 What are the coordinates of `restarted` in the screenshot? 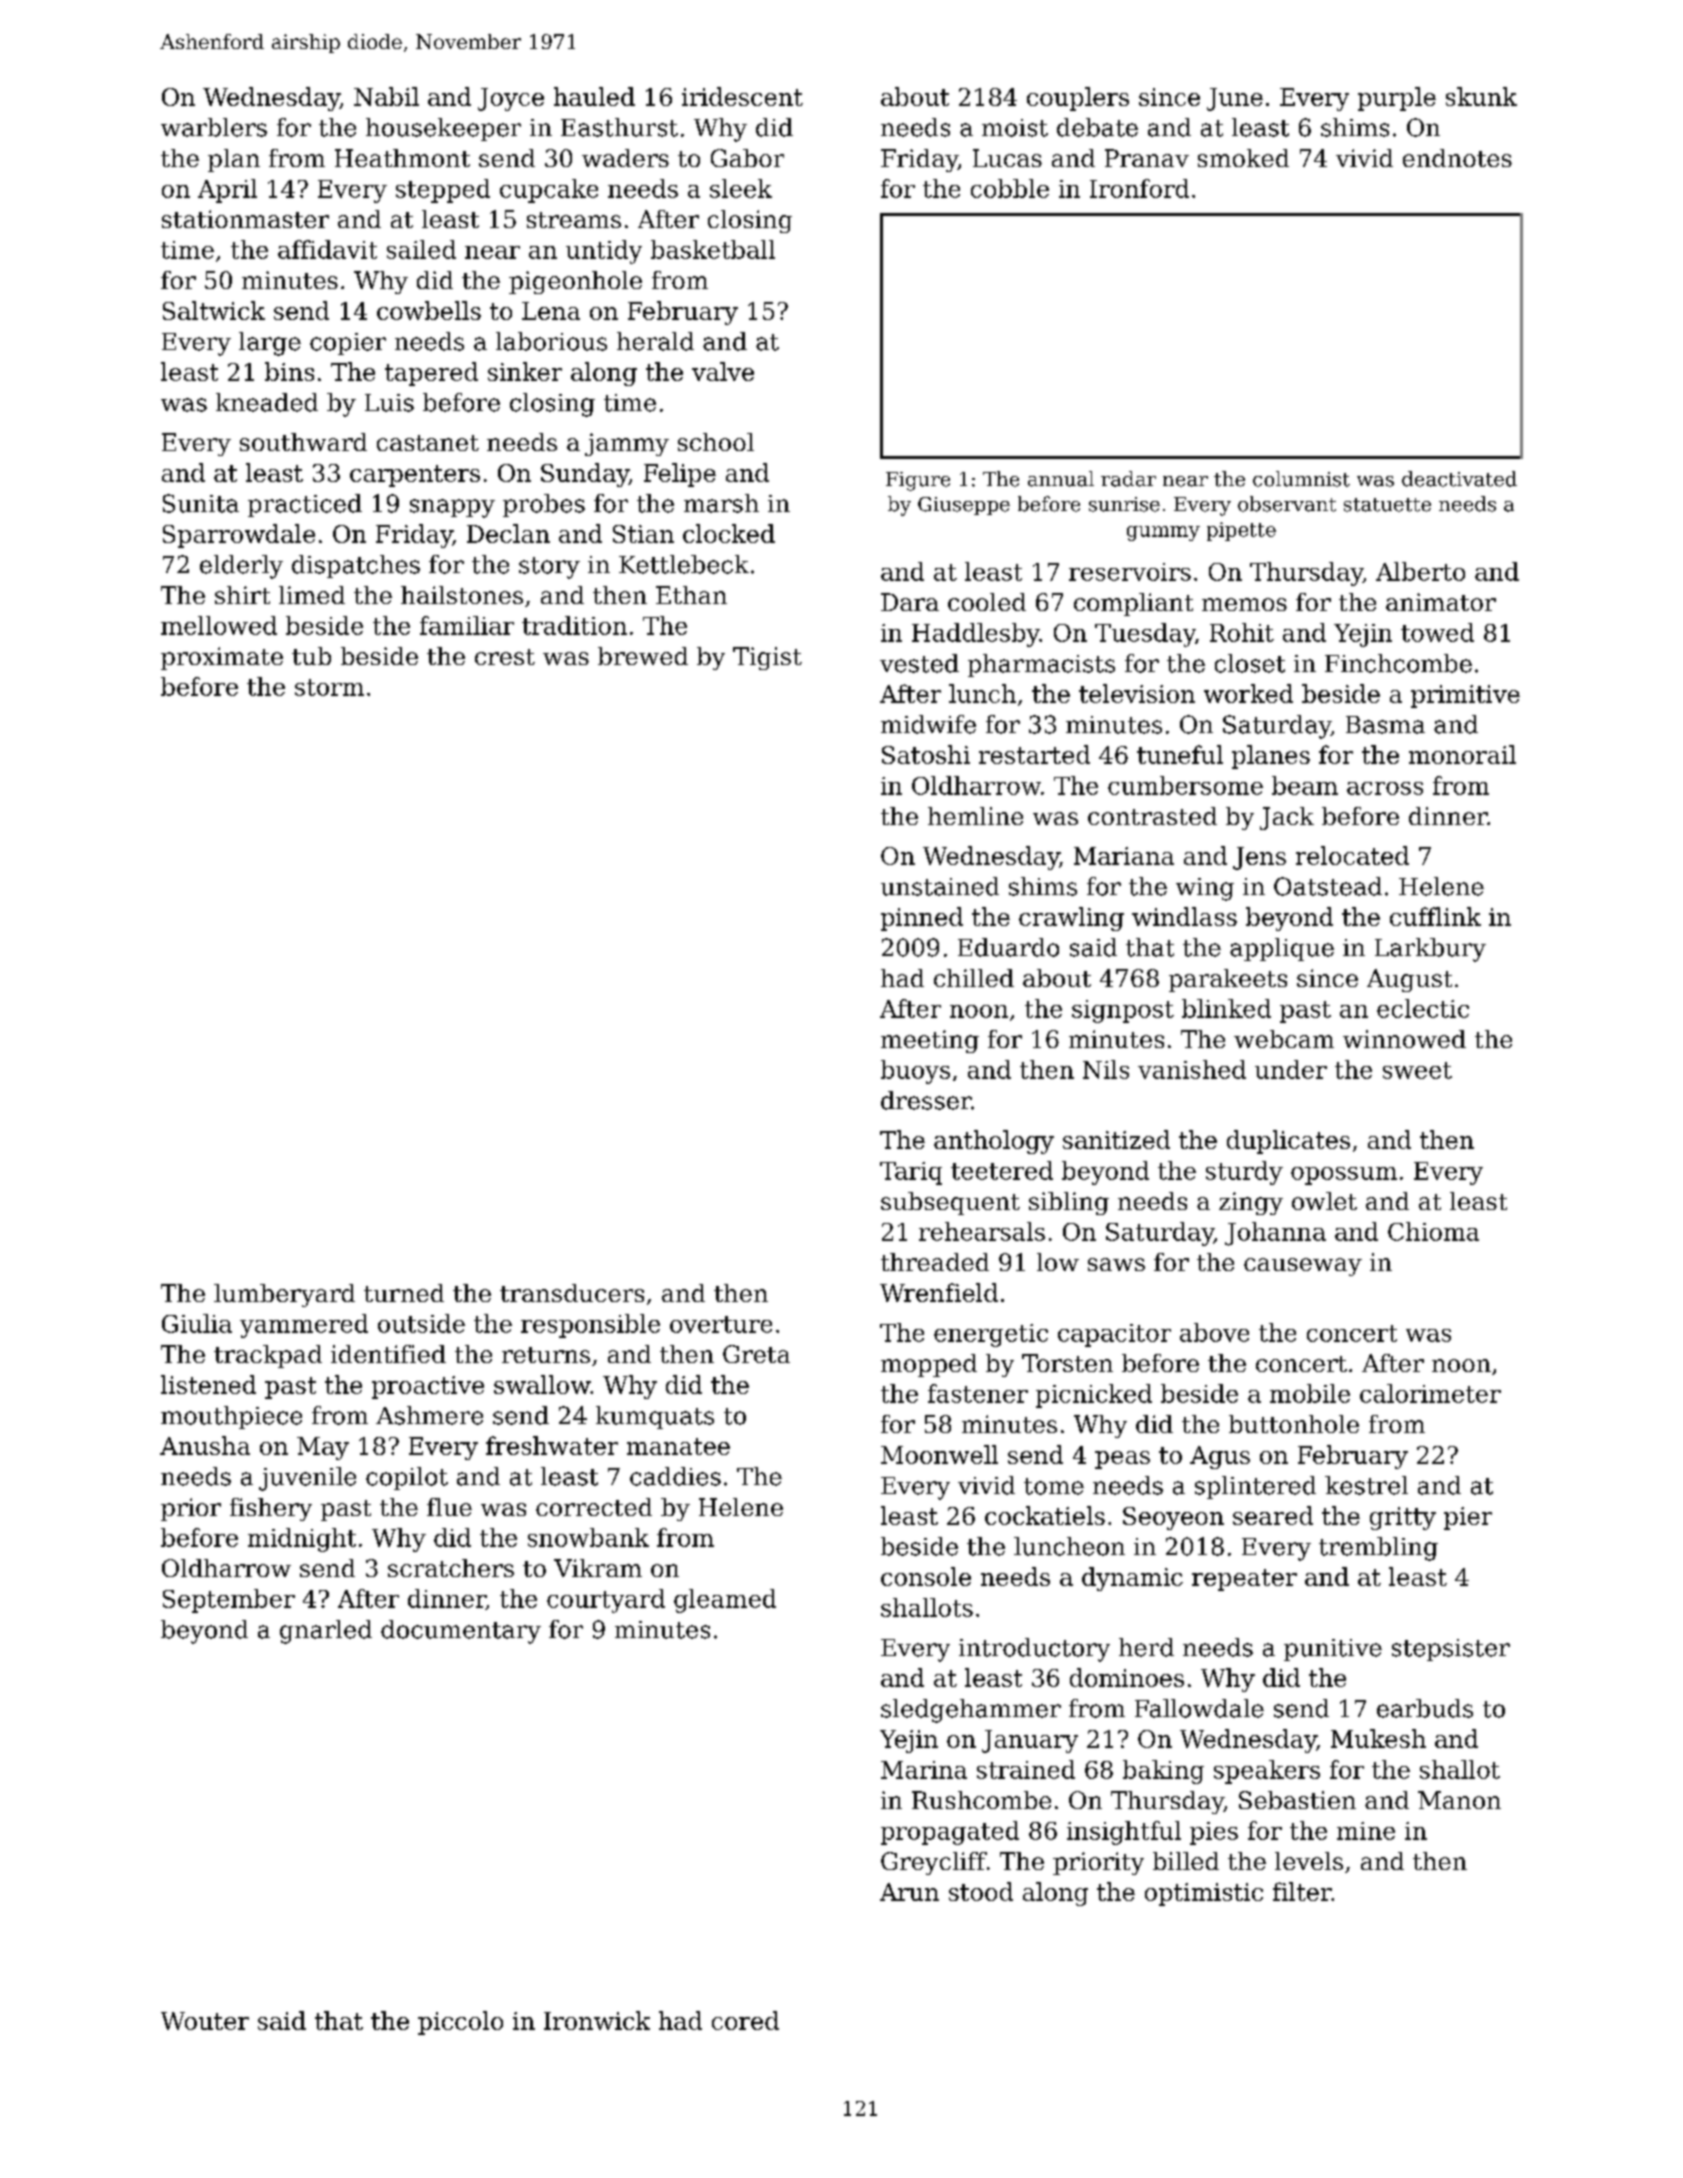 It's located at (1034, 754).
